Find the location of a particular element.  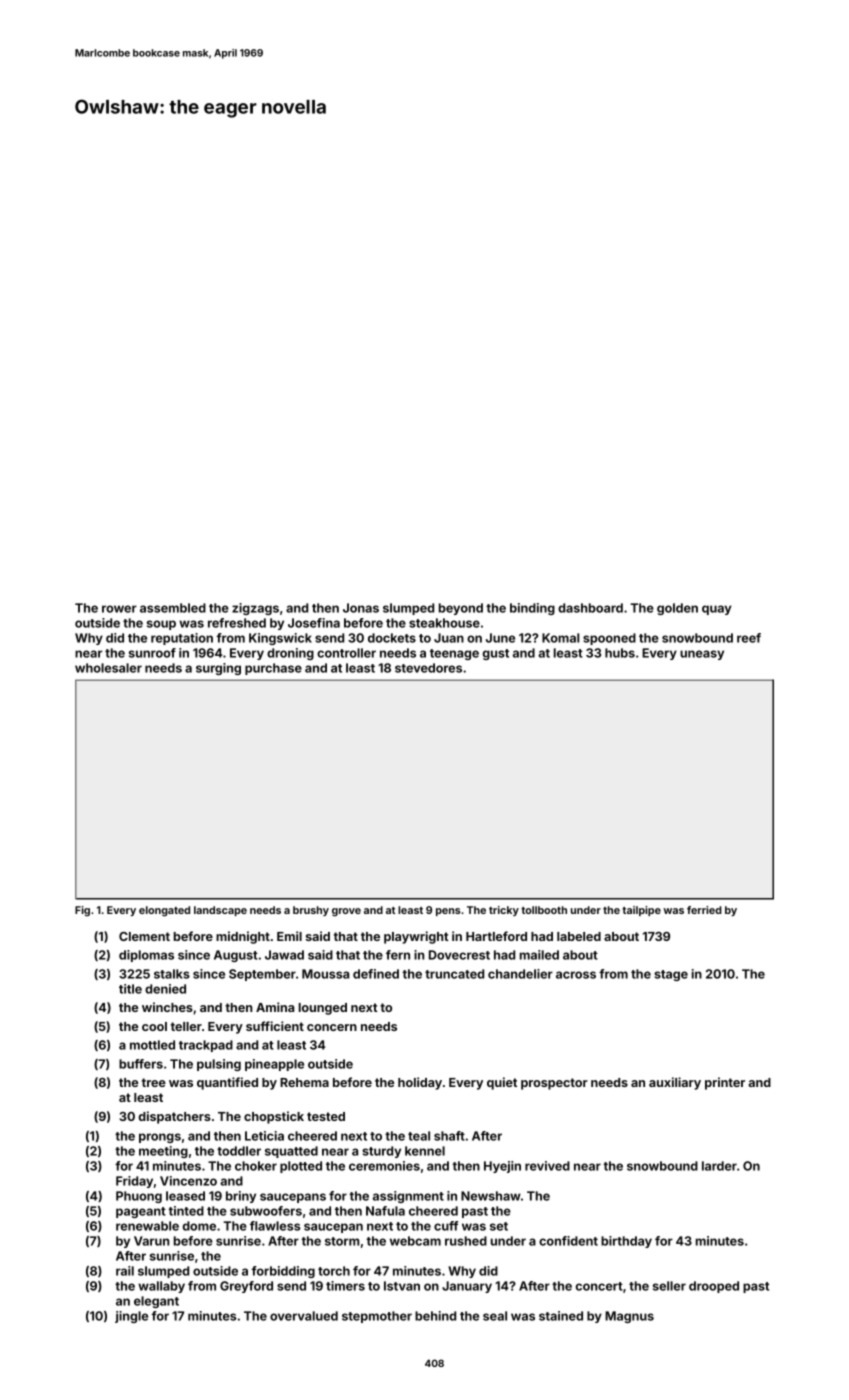

overvalued is located at coordinates (304, 1316).
